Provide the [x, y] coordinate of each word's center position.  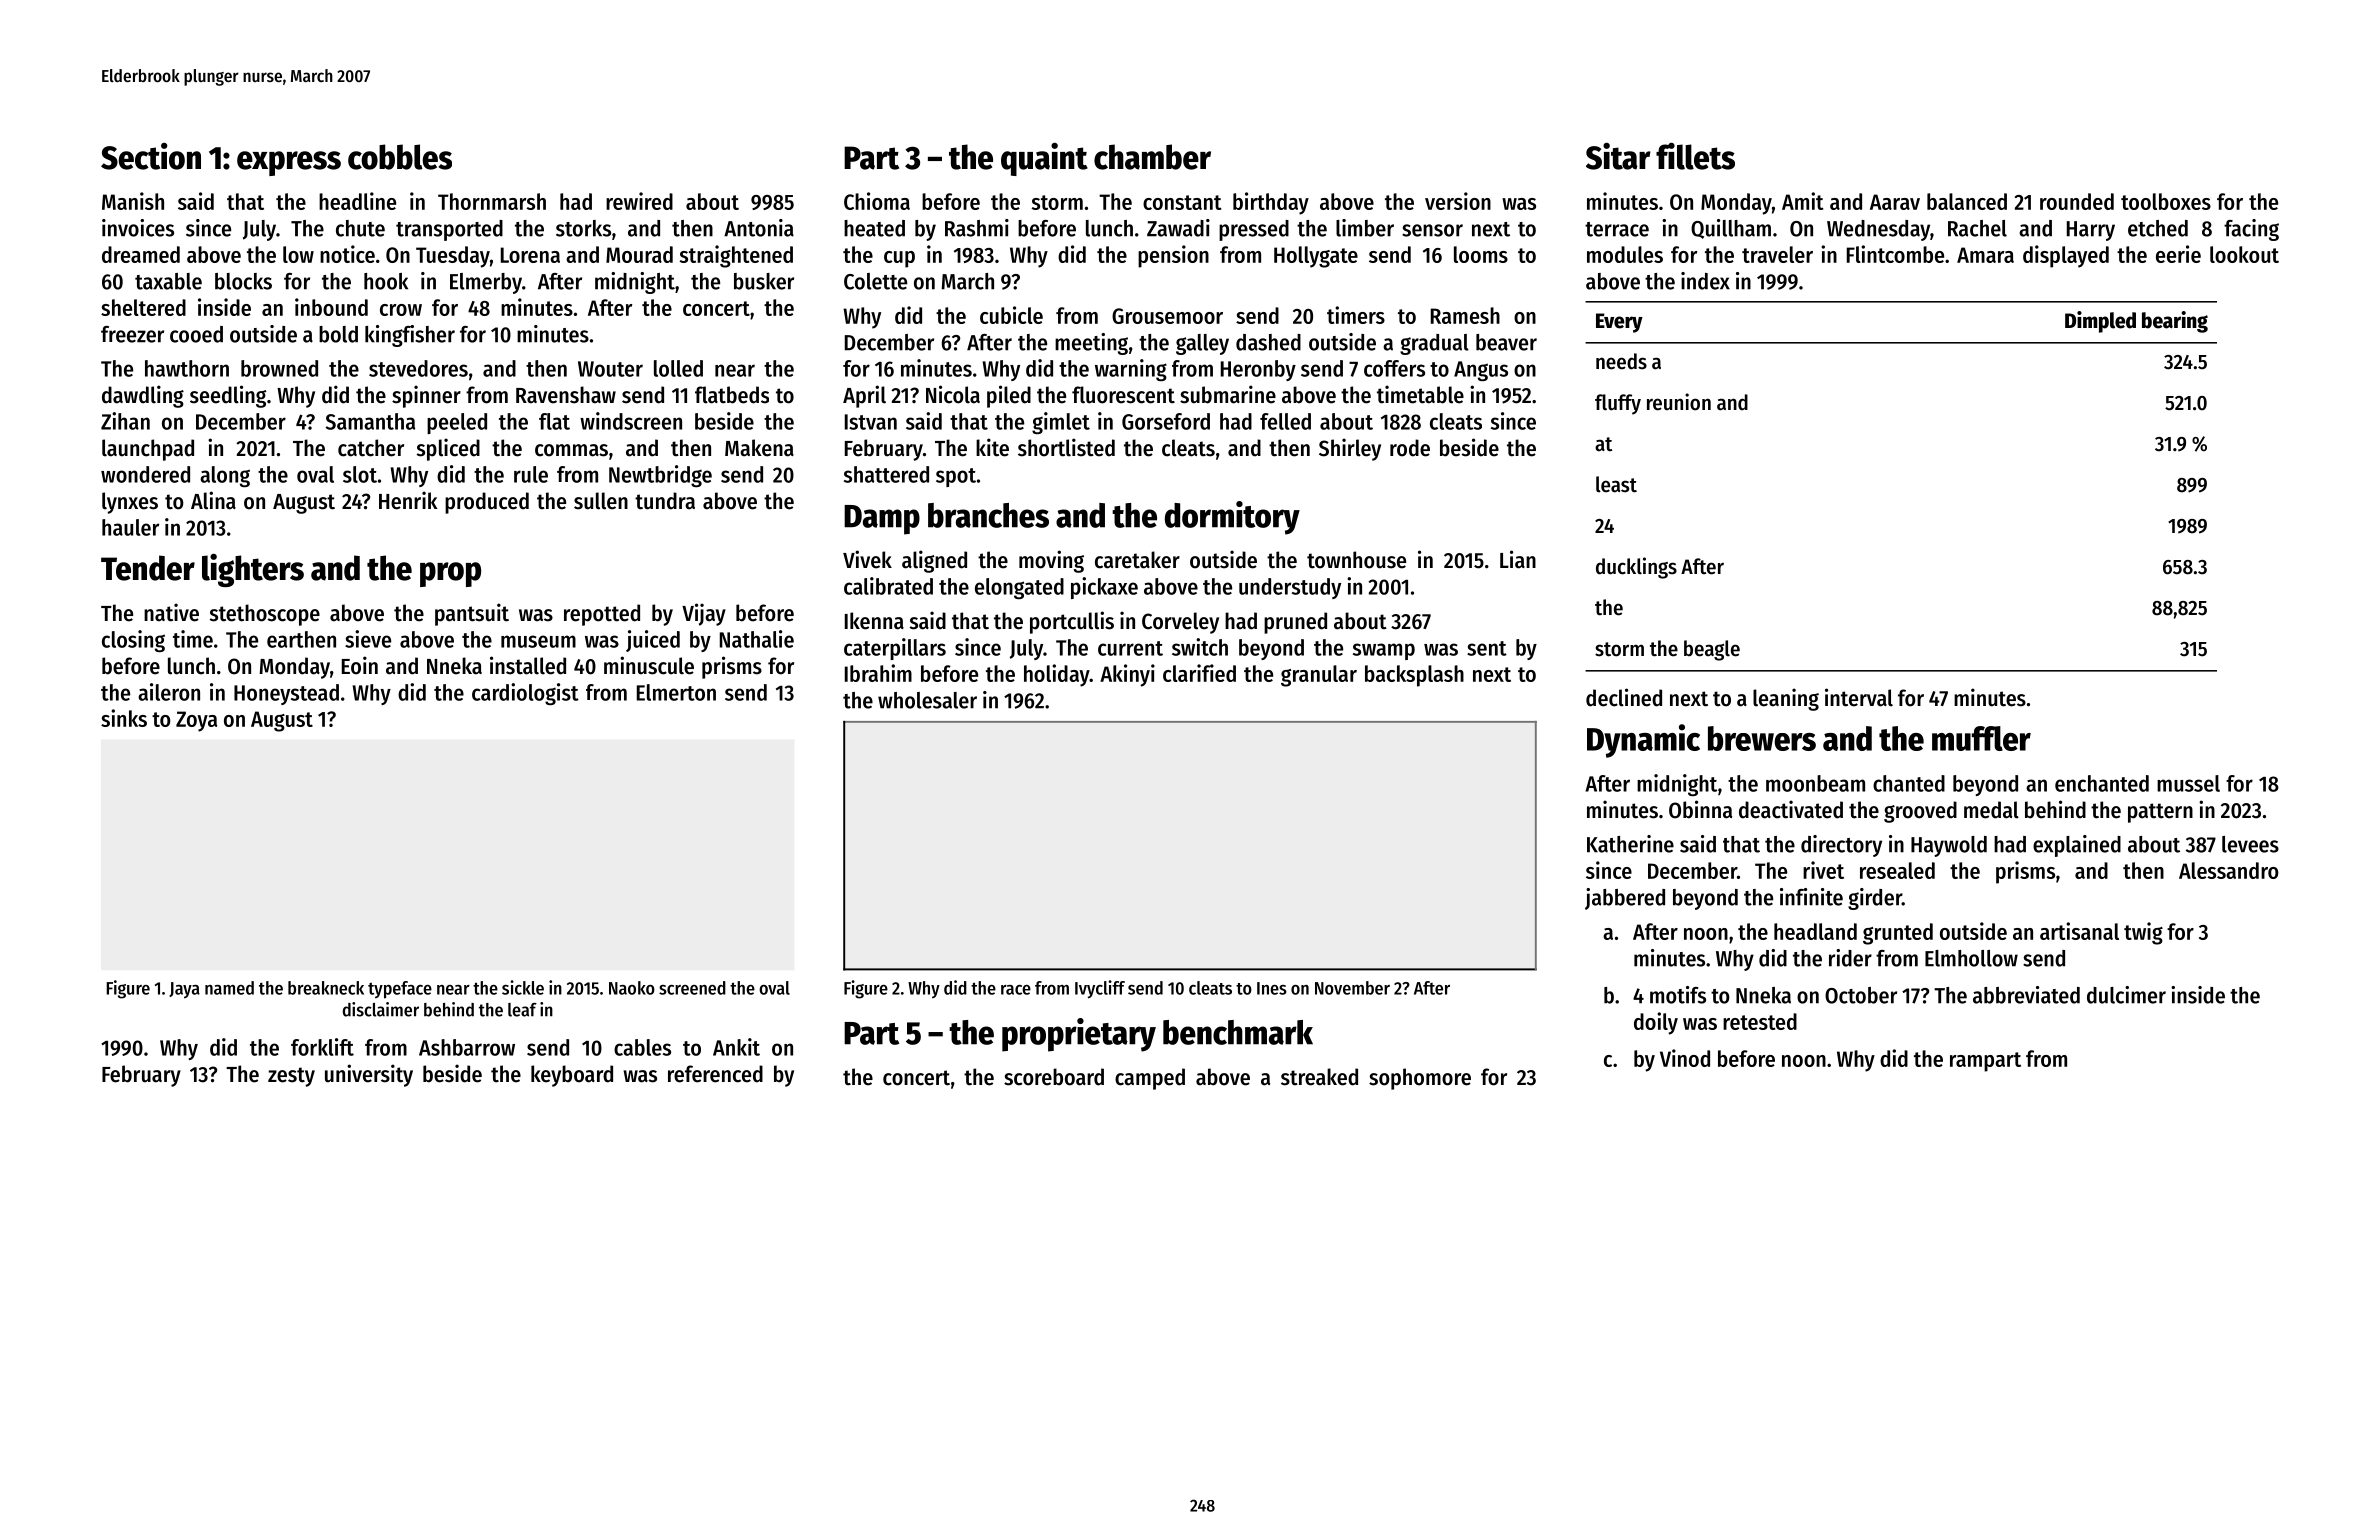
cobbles [400, 157]
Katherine [1630, 844]
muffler [1981, 738]
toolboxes [2166, 201]
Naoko [632, 988]
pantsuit [472, 614]
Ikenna [874, 621]
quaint [1044, 159]
